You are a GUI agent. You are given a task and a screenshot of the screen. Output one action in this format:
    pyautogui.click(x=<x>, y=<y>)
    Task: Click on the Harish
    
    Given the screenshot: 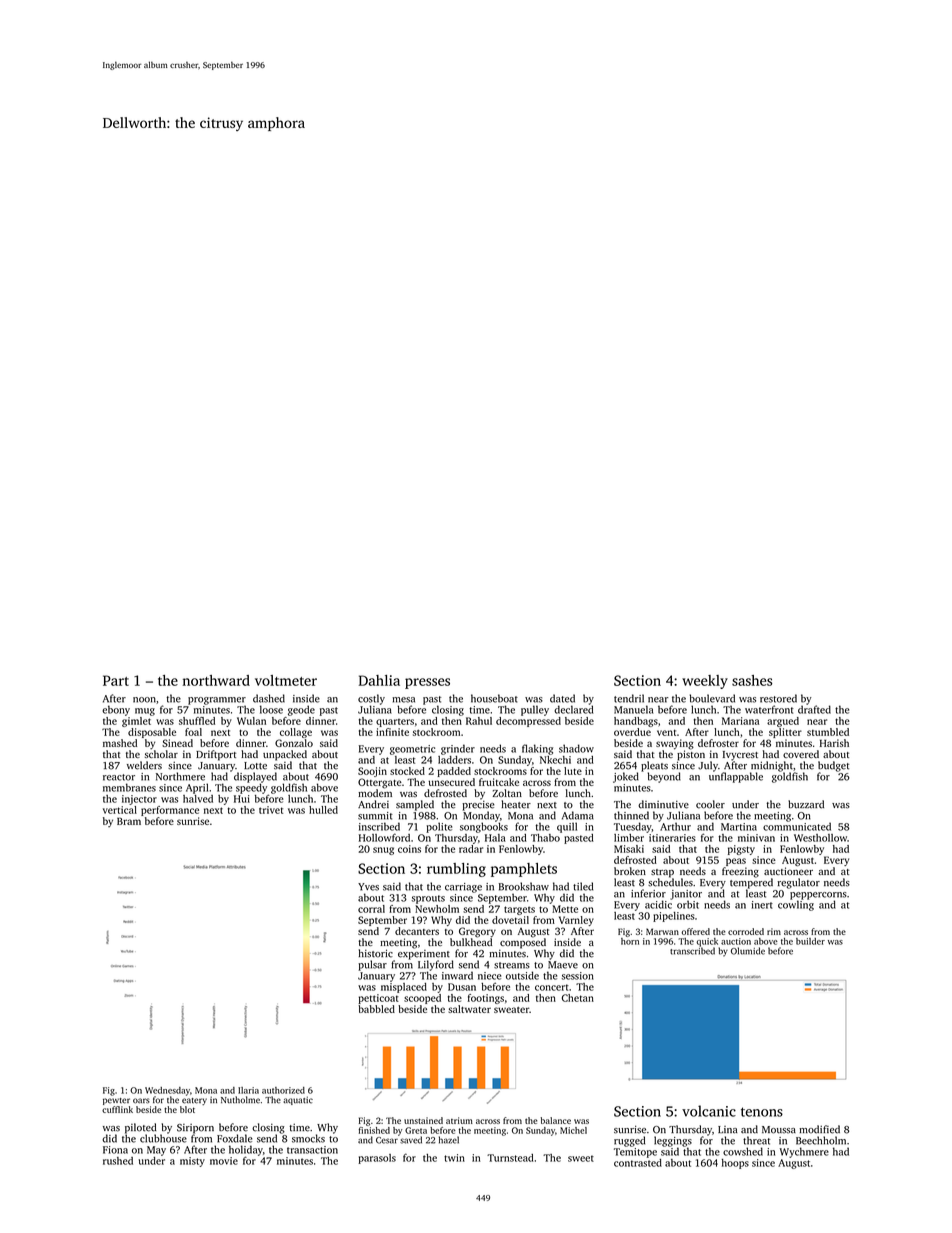 What is the action you would take?
    pyautogui.click(x=834, y=743)
